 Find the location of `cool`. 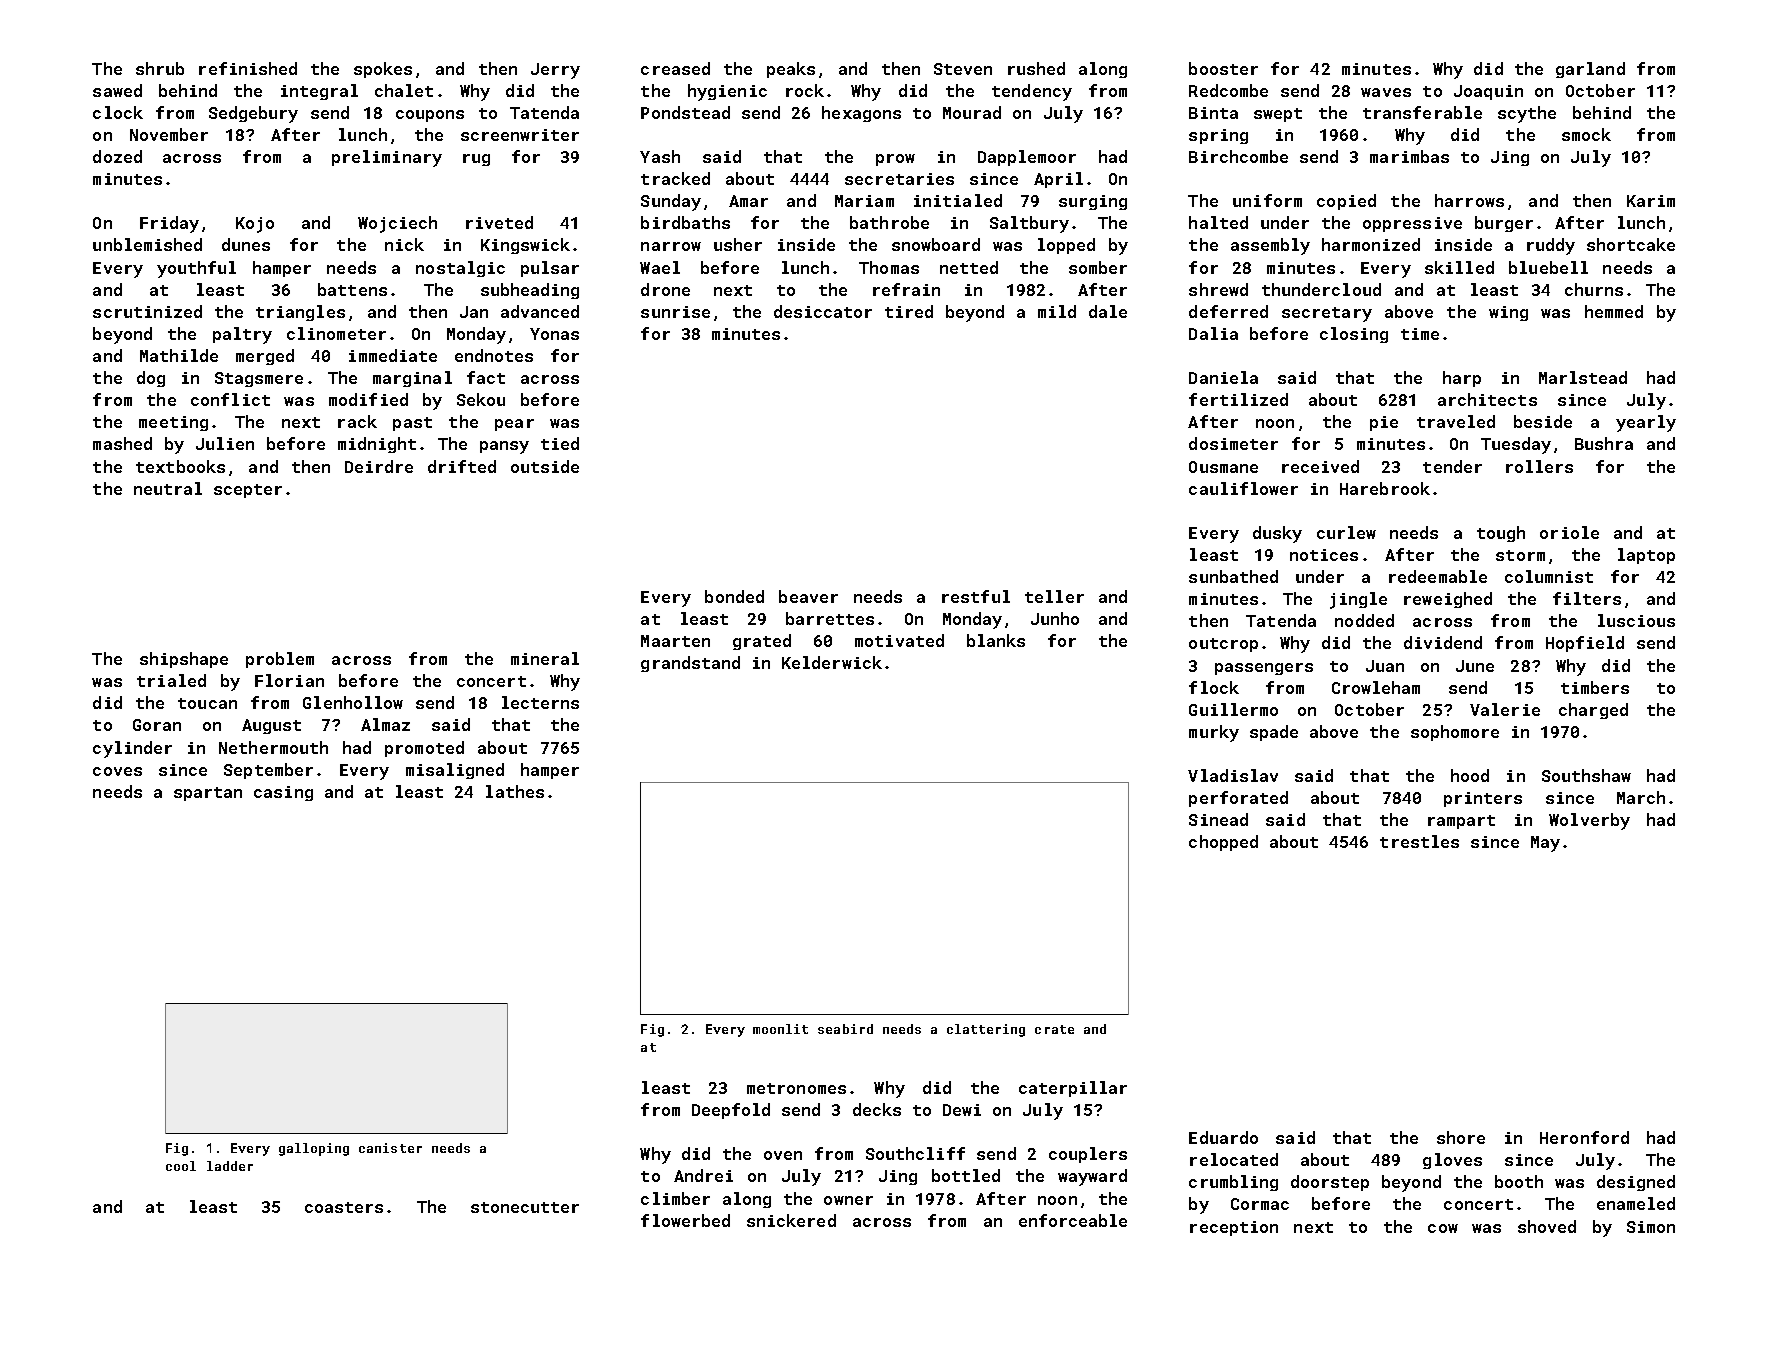

cool is located at coordinates (181, 1166).
